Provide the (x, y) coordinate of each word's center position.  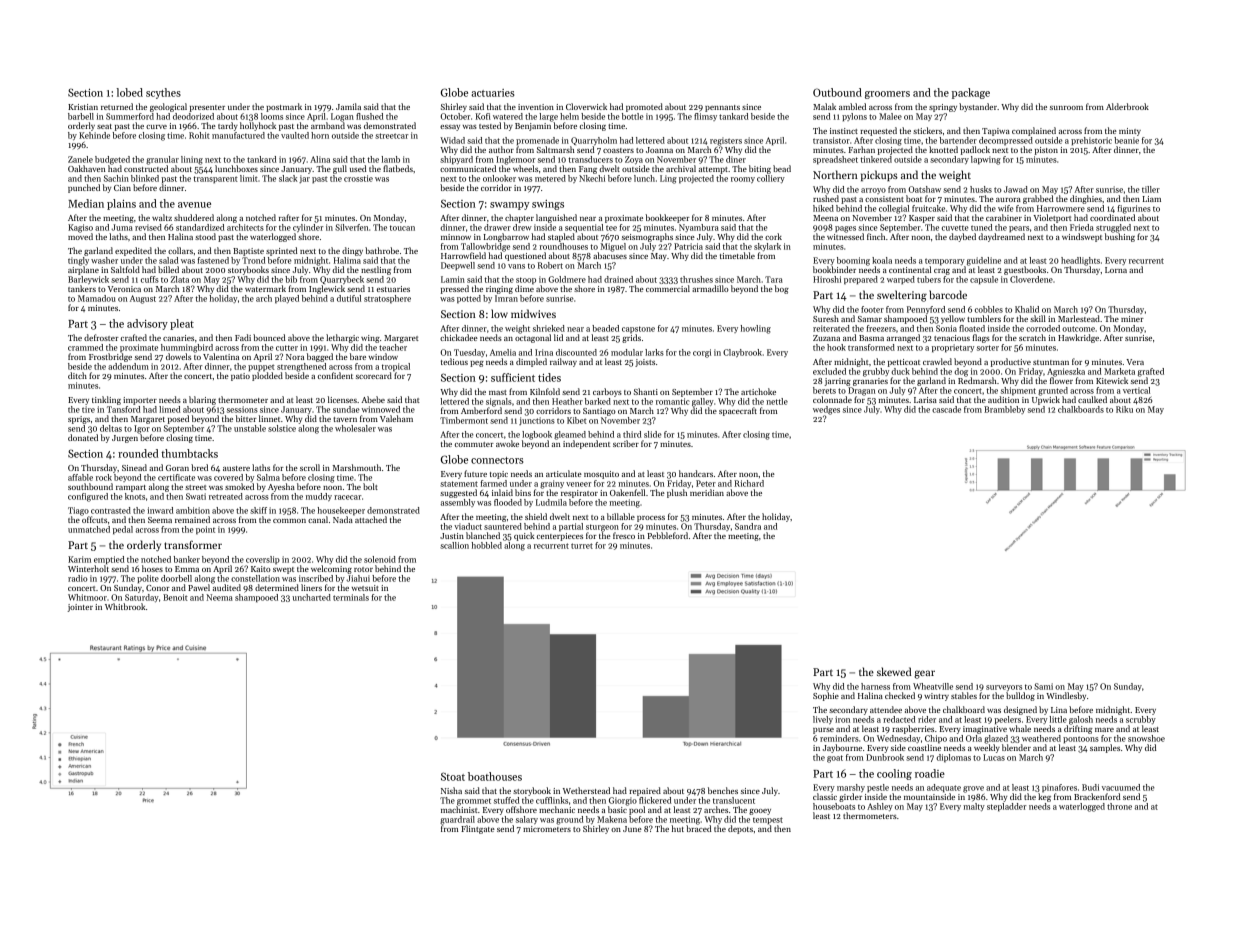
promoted (644, 107)
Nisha (451, 790)
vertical (1136, 390)
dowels (178, 356)
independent (586, 444)
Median (86, 203)
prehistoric (1091, 141)
